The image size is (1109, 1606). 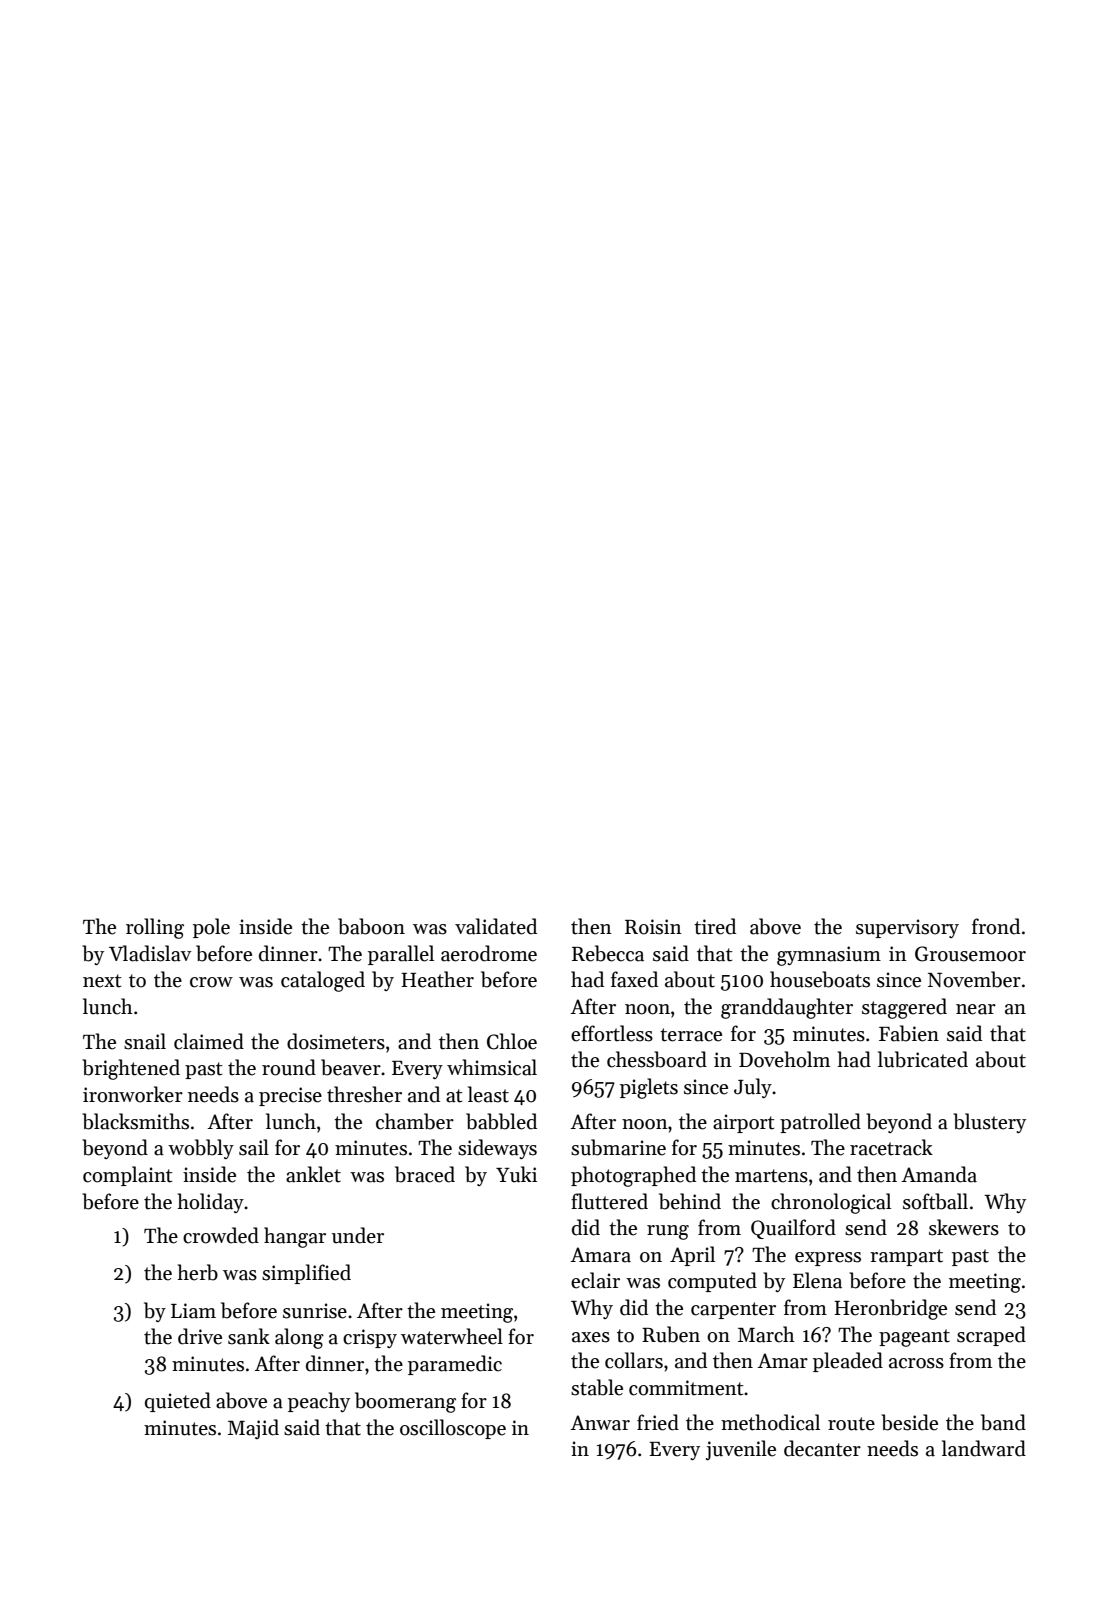 What do you see at coordinates (976, 1009) in the image?
I see `near` at bounding box center [976, 1009].
